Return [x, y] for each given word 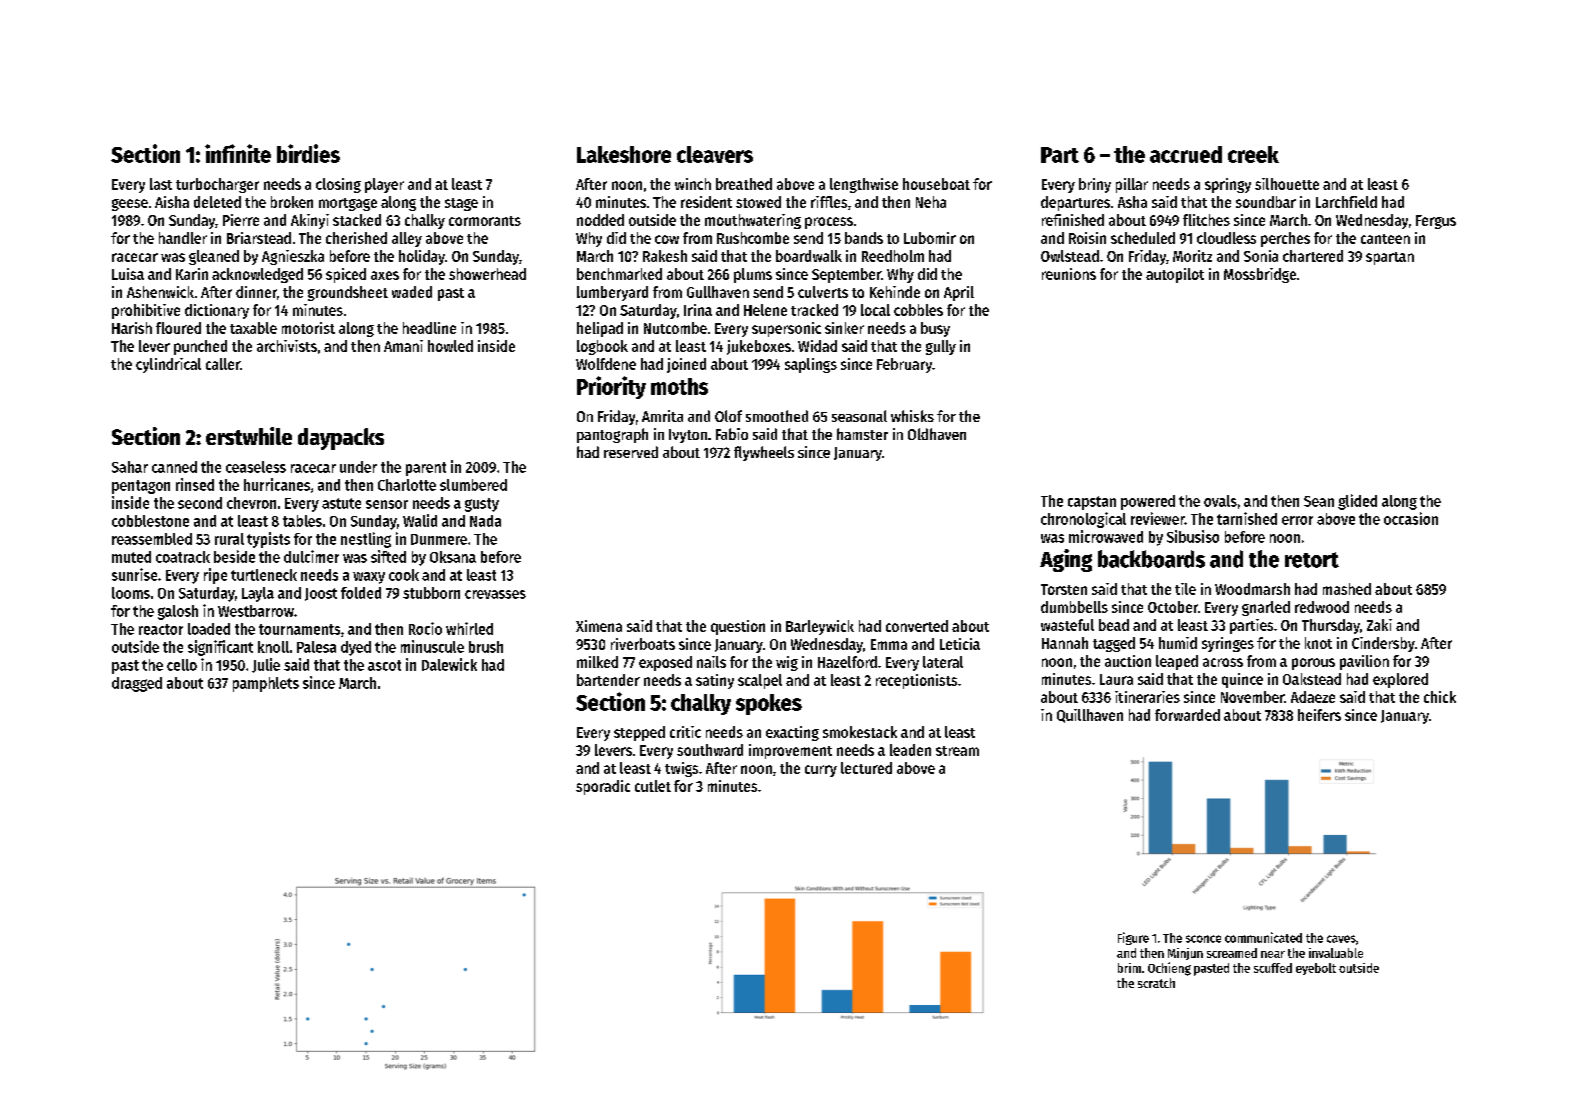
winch [693, 184]
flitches [1206, 220]
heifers [1319, 715]
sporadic [603, 787]
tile [1185, 589]
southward [710, 750]
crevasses [495, 594]
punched [200, 347]
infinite [238, 153]
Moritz [1192, 256]
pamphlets [266, 684]
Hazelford [847, 662]
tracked [814, 310]
